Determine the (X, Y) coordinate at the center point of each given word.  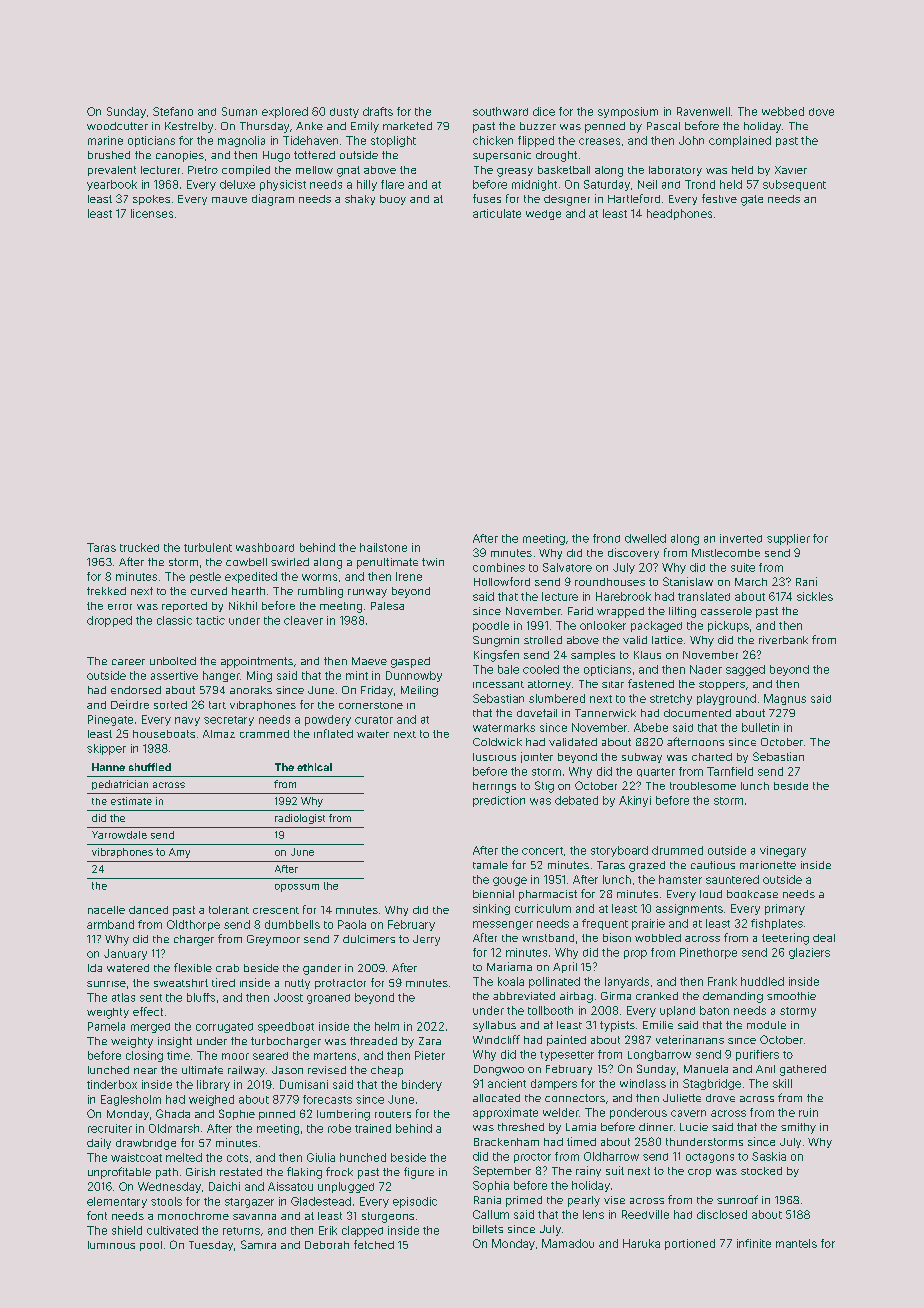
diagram (273, 200)
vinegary (783, 851)
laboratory (675, 171)
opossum (297, 888)
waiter (373, 734)
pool (151, 1246)
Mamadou (568, 1243)
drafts (378, 111)
